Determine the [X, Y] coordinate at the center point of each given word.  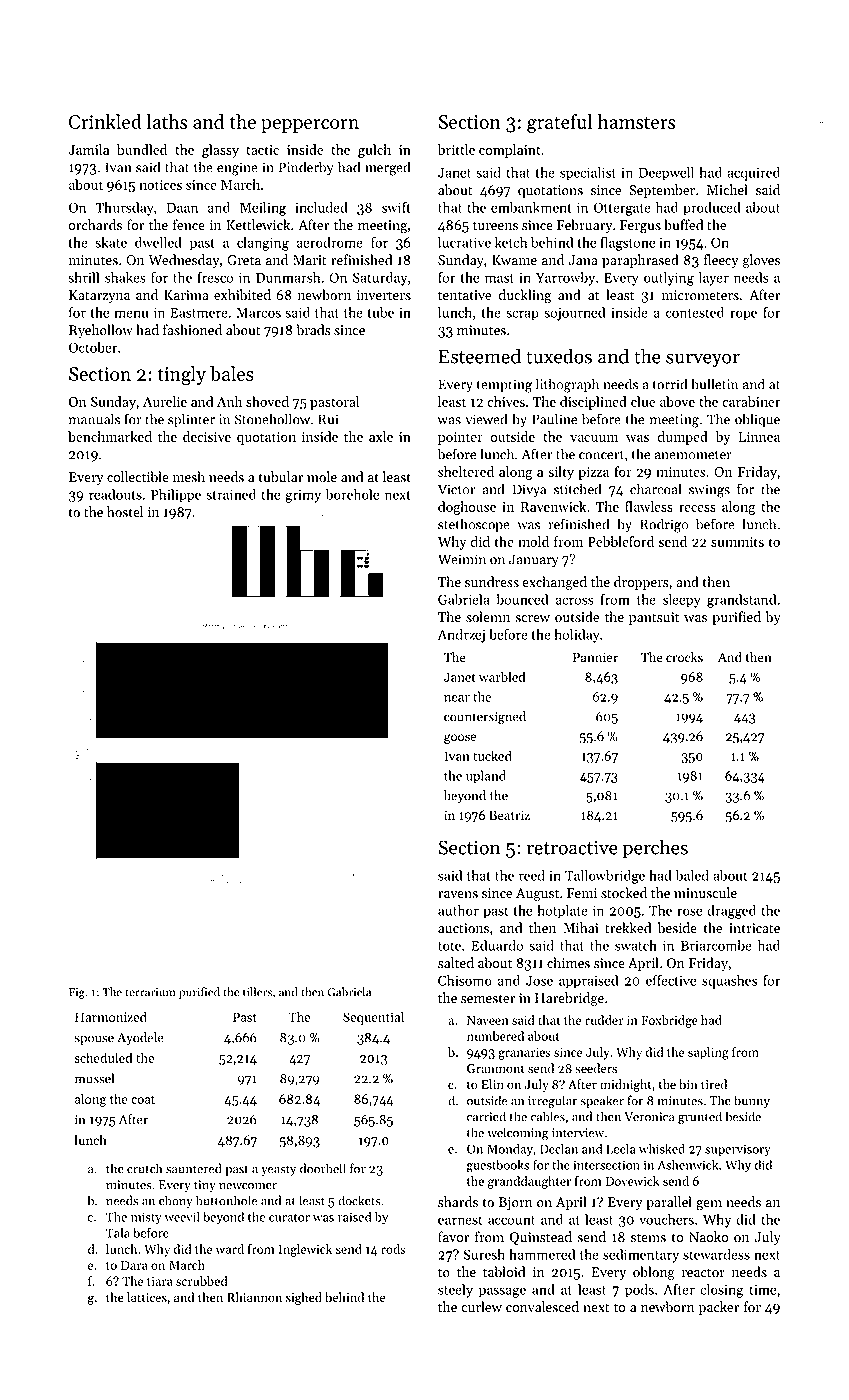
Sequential [373, 1018]
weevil [182, 1216]
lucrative [464, 242]
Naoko [708, 1237]
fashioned [192, 330]
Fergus [640, 227]
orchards [95, 225]
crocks [684, 657]
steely [455, 1291]
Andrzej [461, 636]
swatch [636, 945]
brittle [456, 149]
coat [143, 1100]
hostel [125, 512]
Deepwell [666, 174]
